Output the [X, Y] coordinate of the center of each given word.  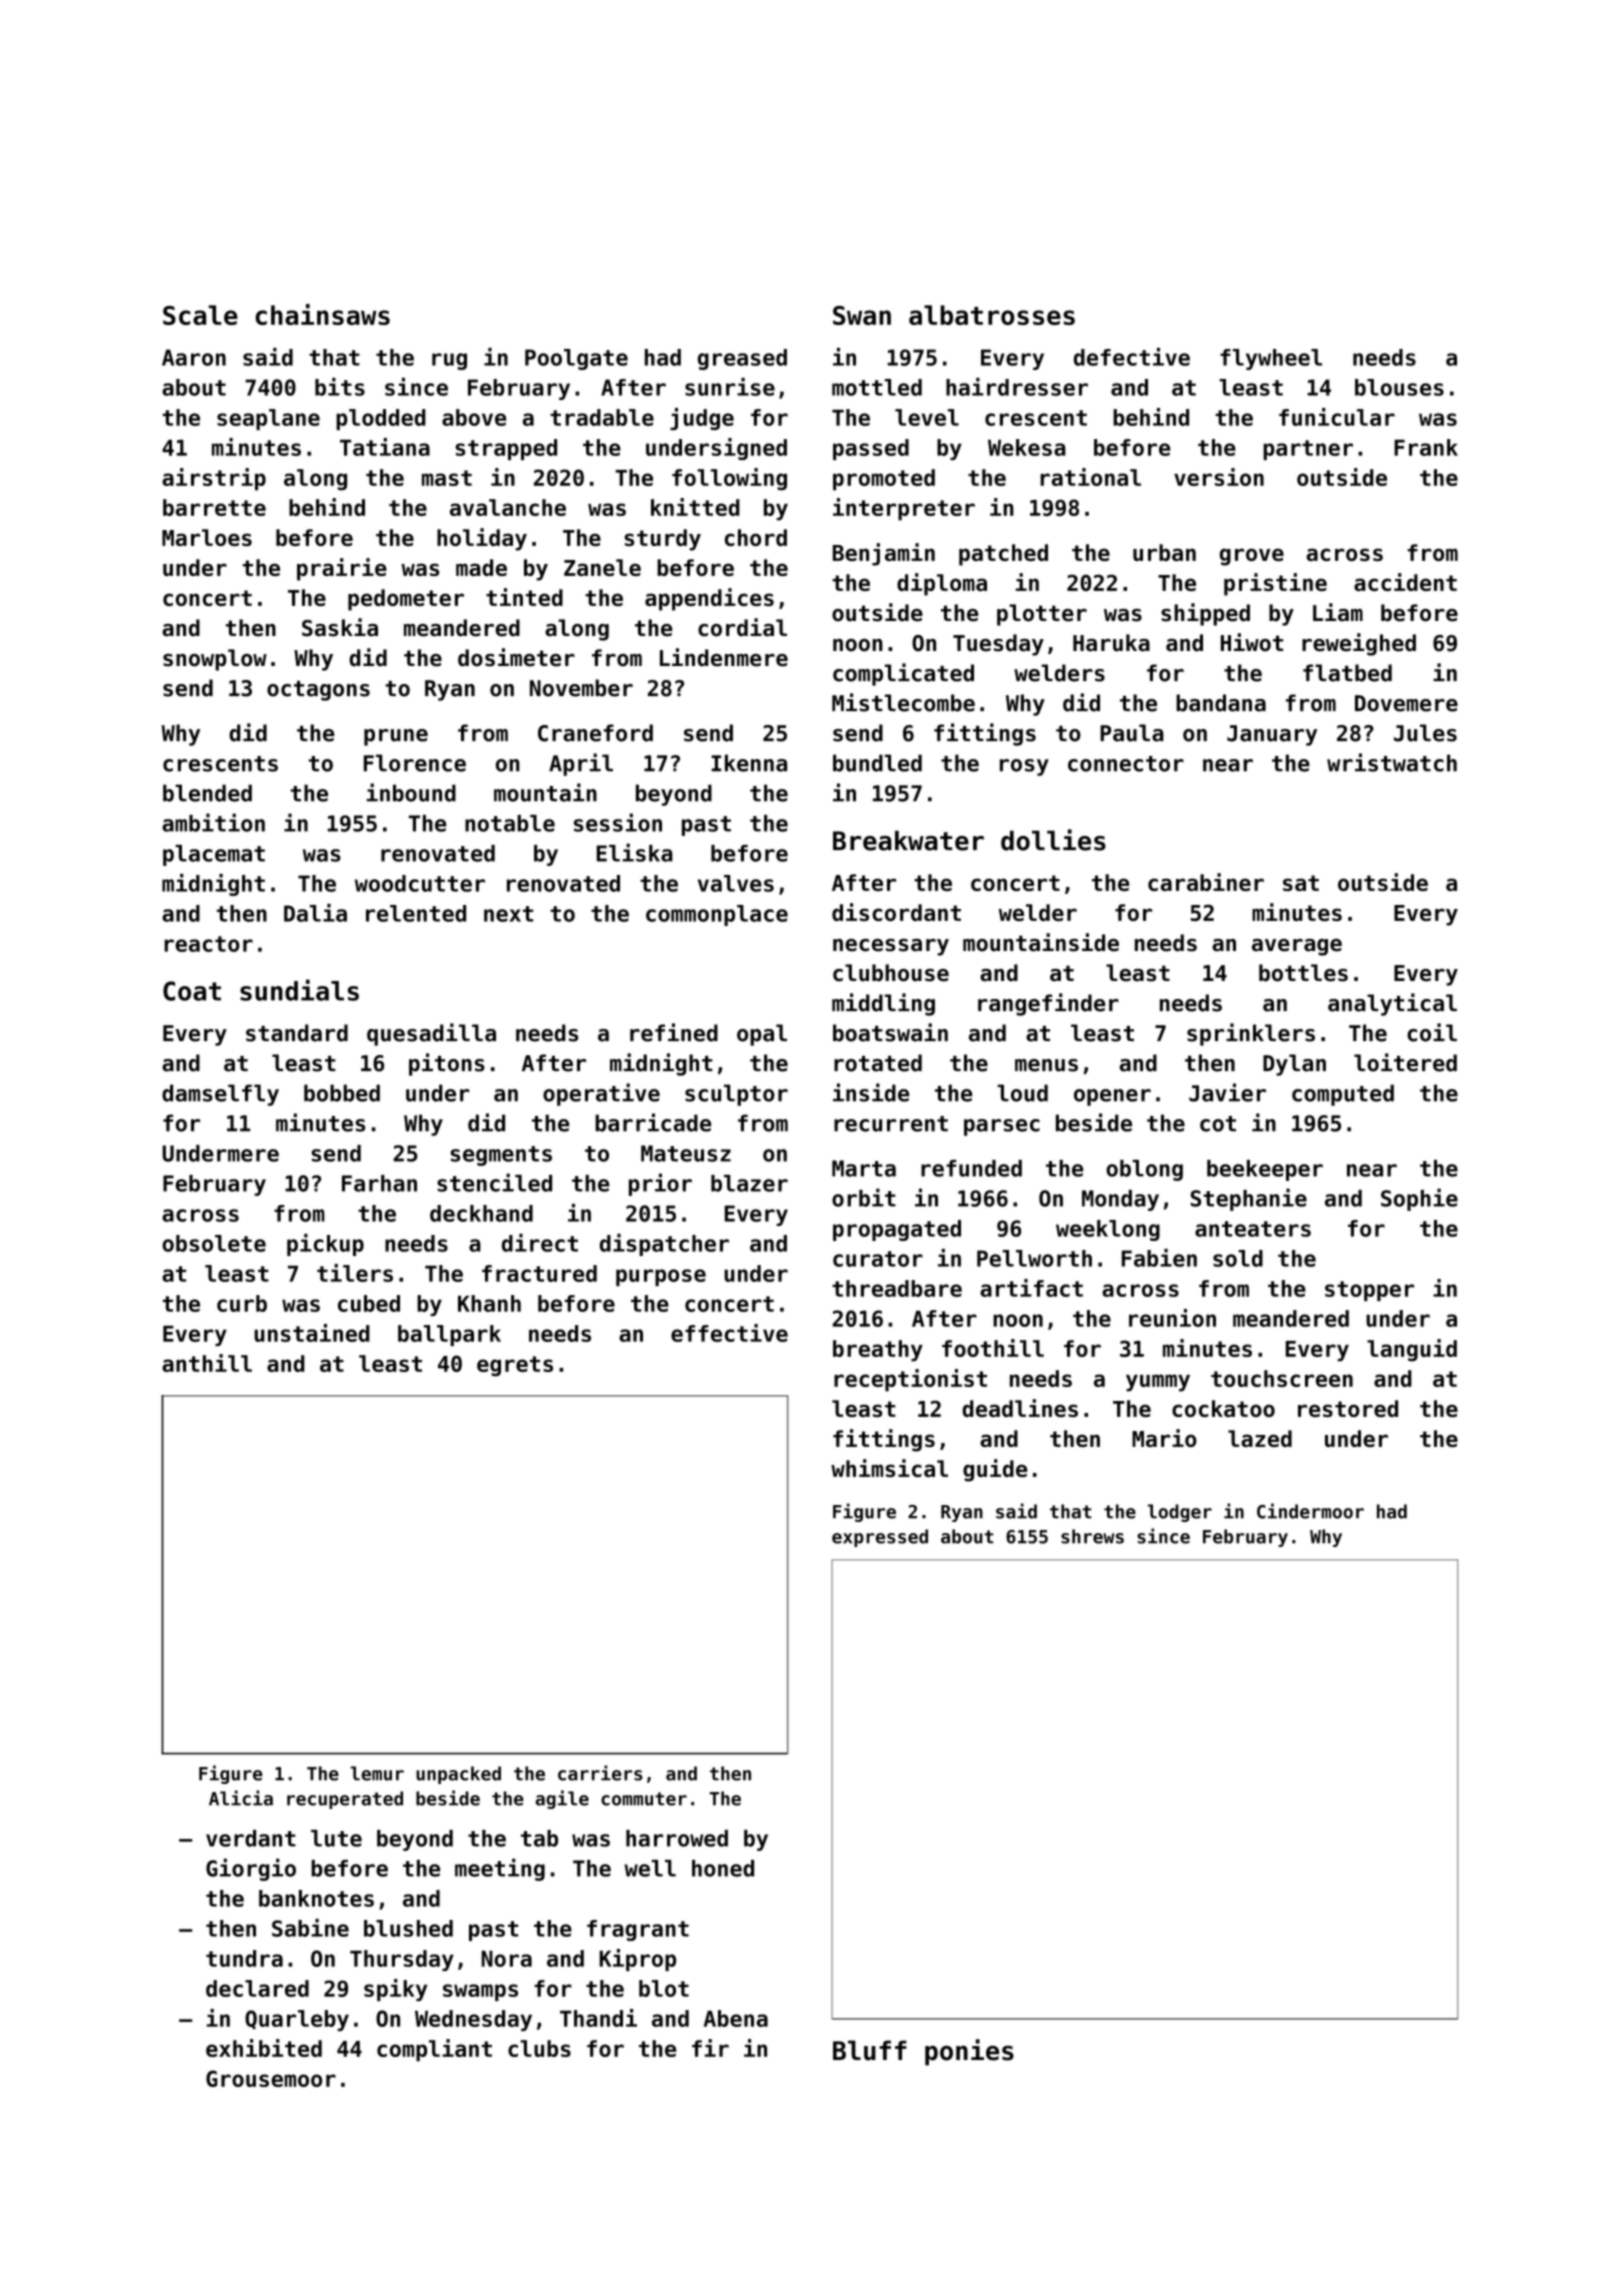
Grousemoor [271, 2078]
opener [1112, 1097]
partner [1308, 450]
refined [674, 1032]
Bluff [870, 2050]
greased [742, 359]
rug [449, 361]
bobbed [342, 1093]
